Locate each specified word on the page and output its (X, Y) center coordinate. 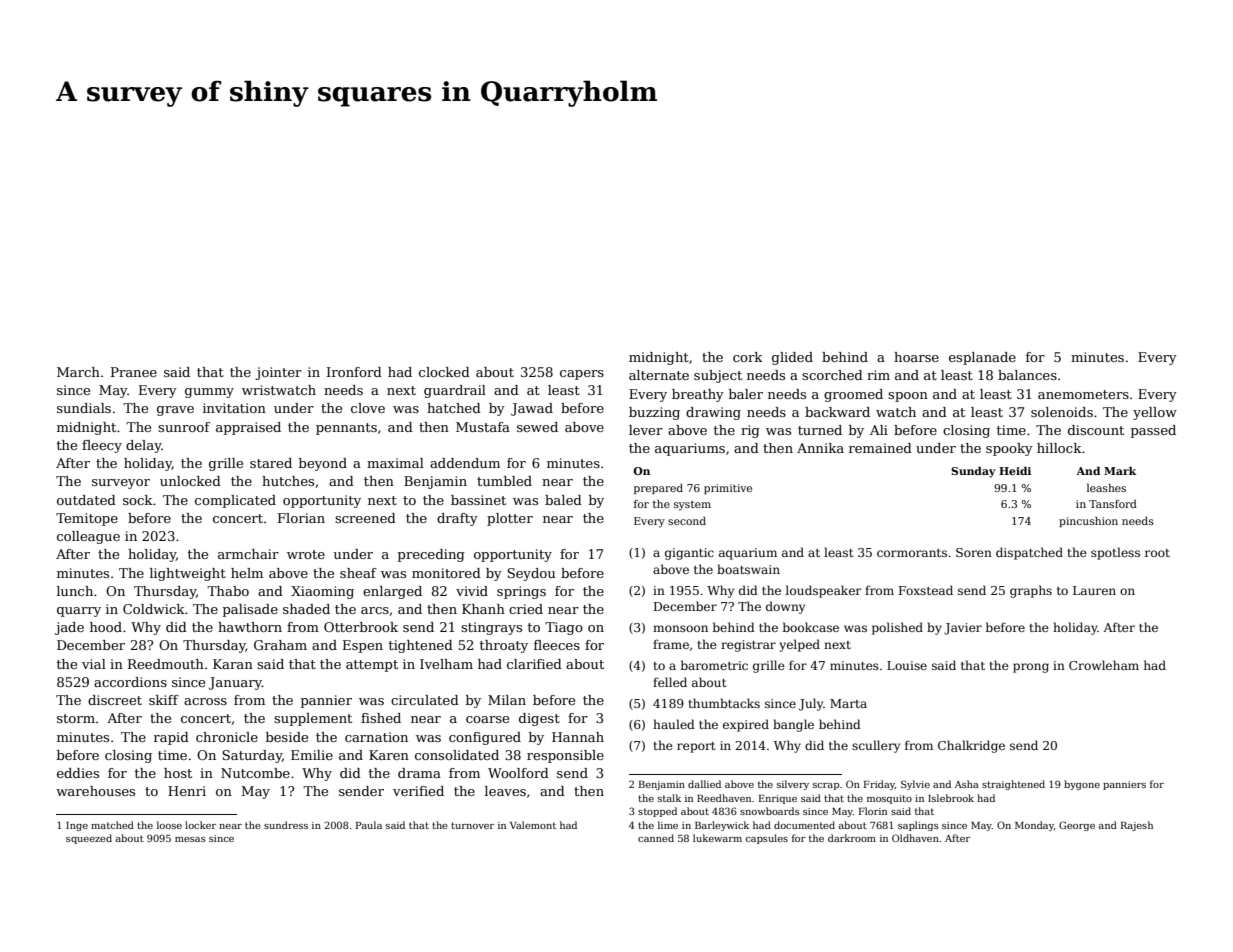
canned (656, 838)
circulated (425, 700)
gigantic (689, 554)
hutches (288, 481)
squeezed (89, 839)
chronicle (227, 737)
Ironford (354, 372)
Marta (848, 703)
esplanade (982, 358)
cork (748, 357)
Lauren (1094, 590)
